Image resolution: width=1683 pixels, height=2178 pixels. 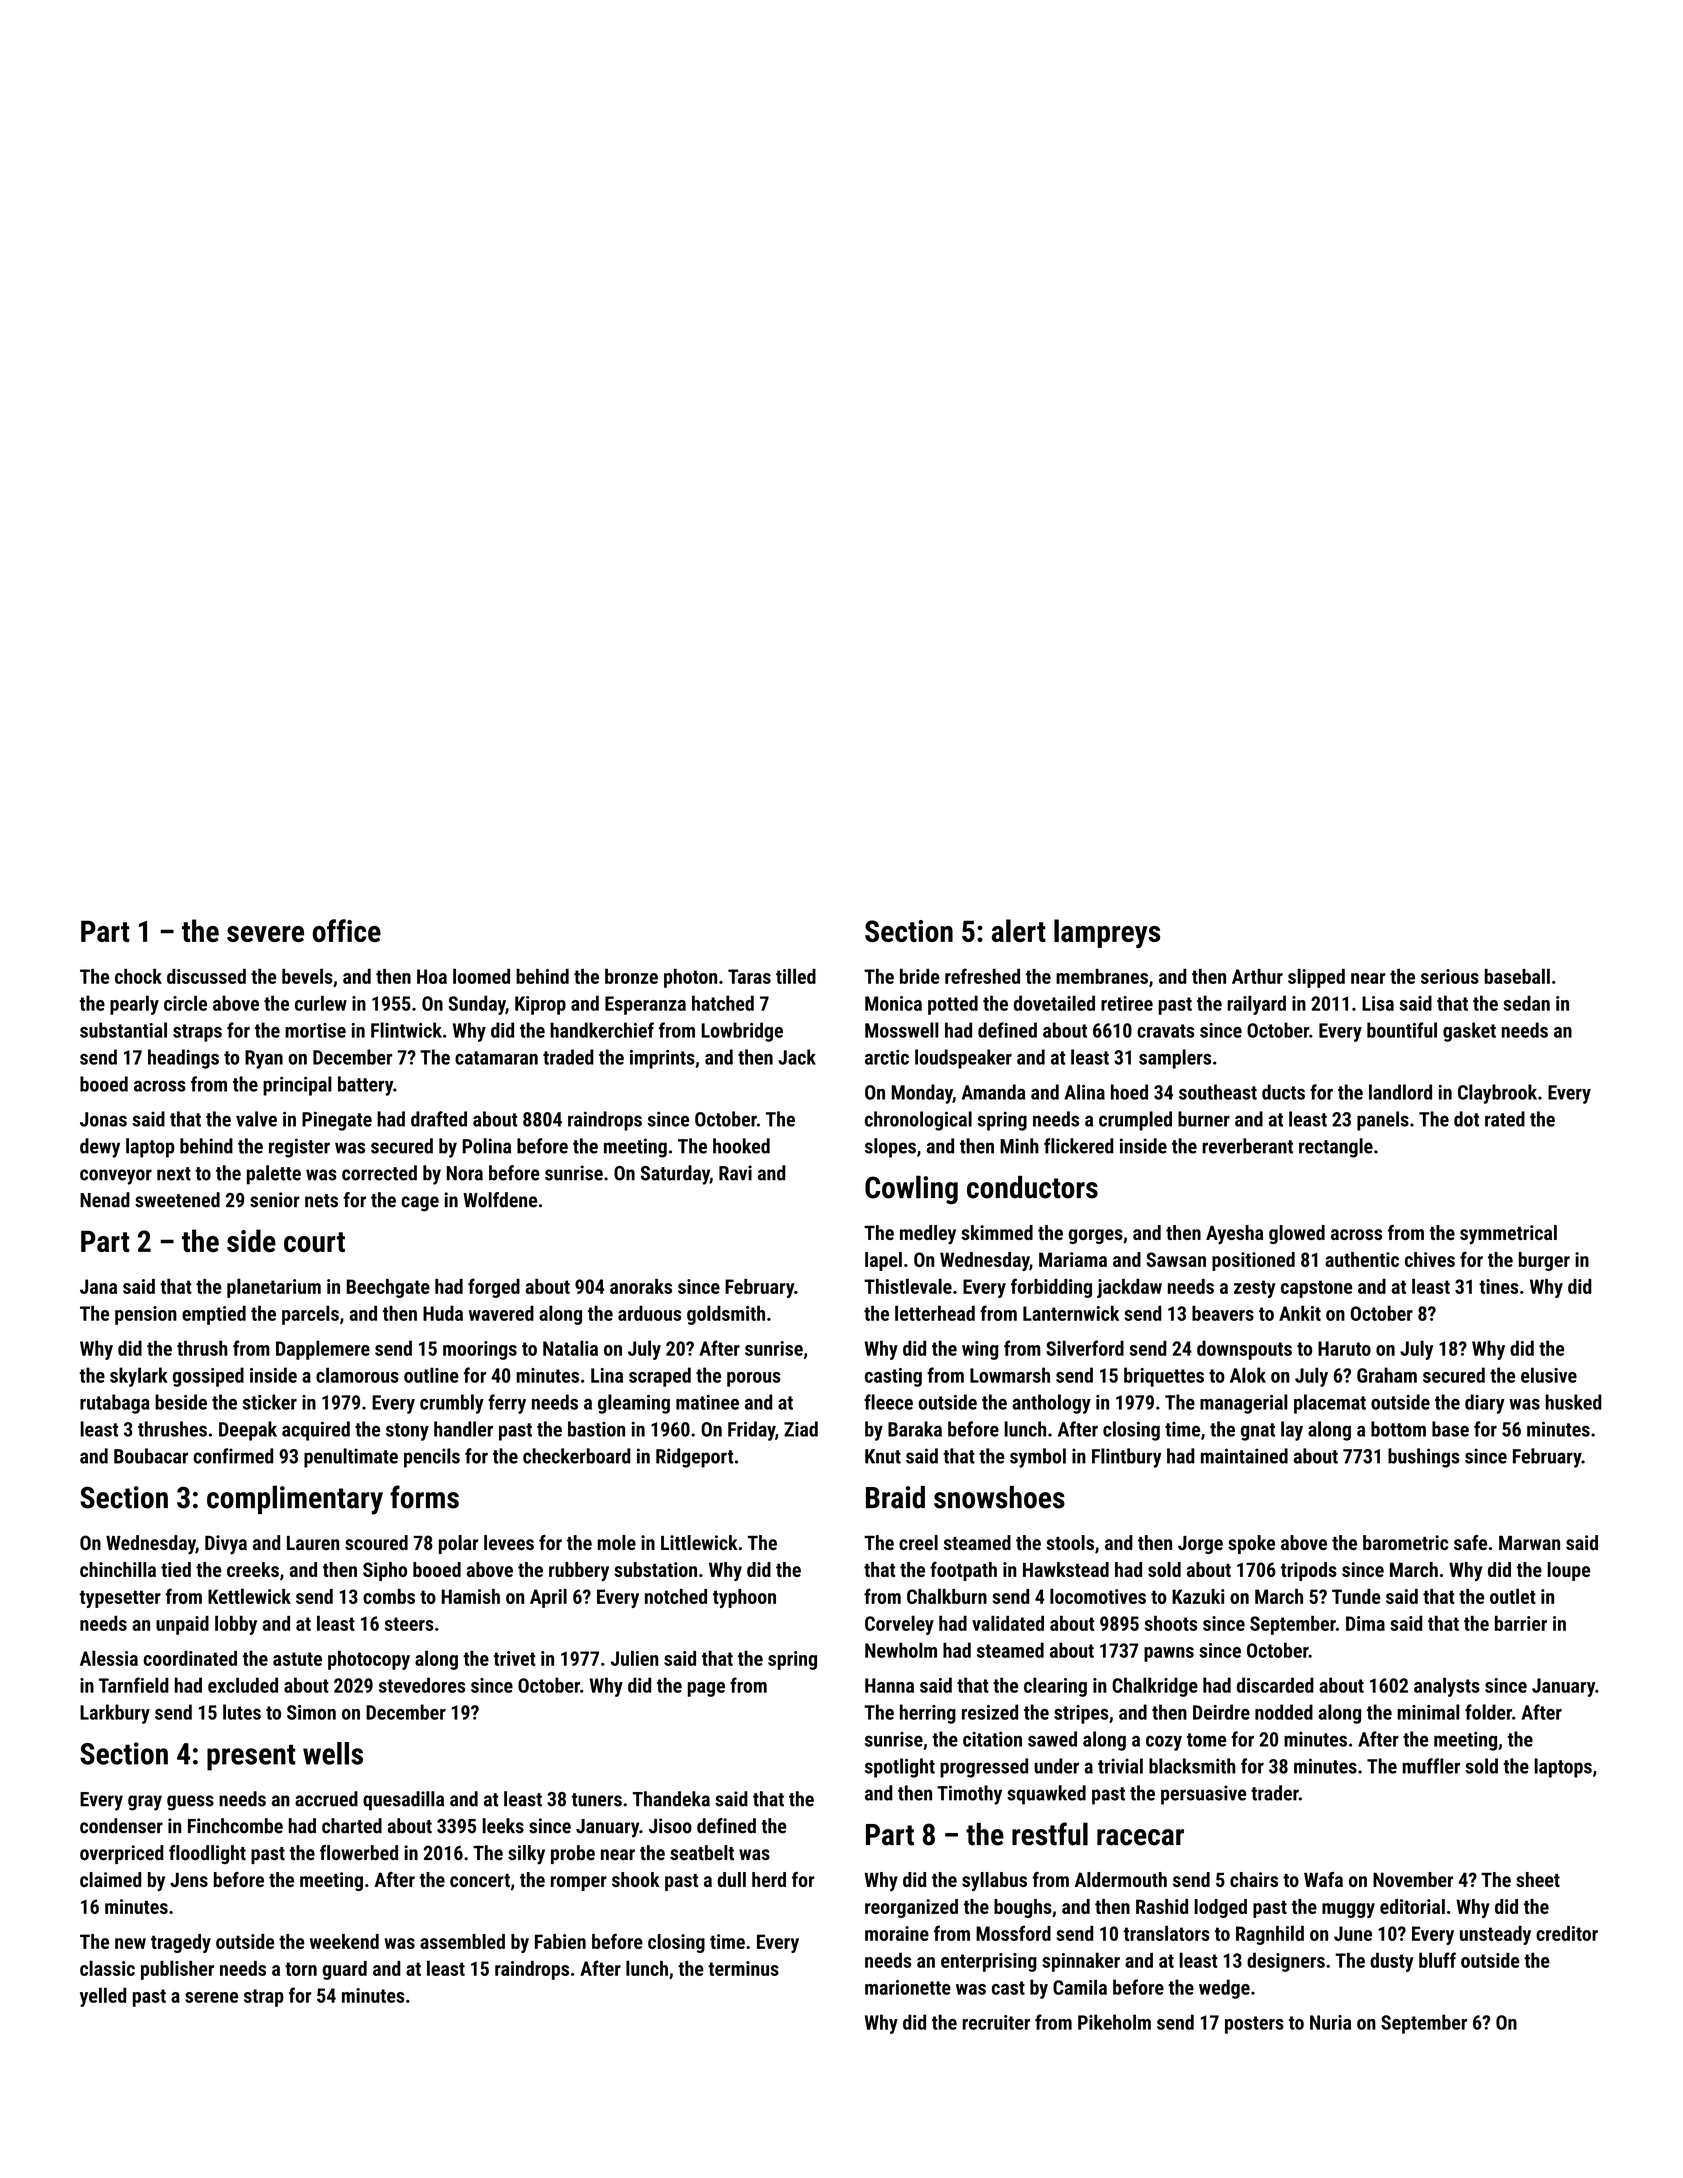 I want to click on bastion, so click(x=596, y=1429).
